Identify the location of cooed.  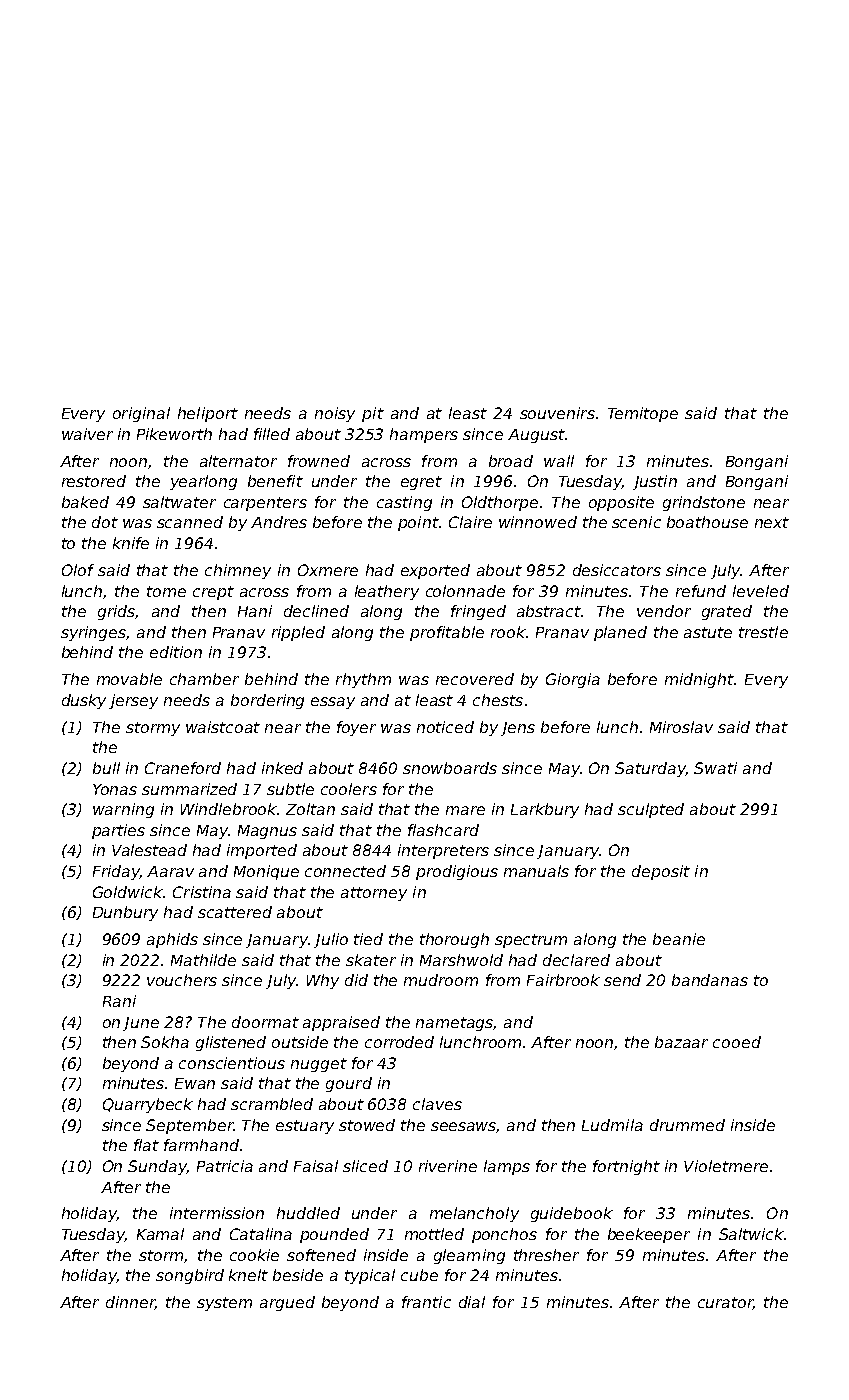
(737, 1042).
